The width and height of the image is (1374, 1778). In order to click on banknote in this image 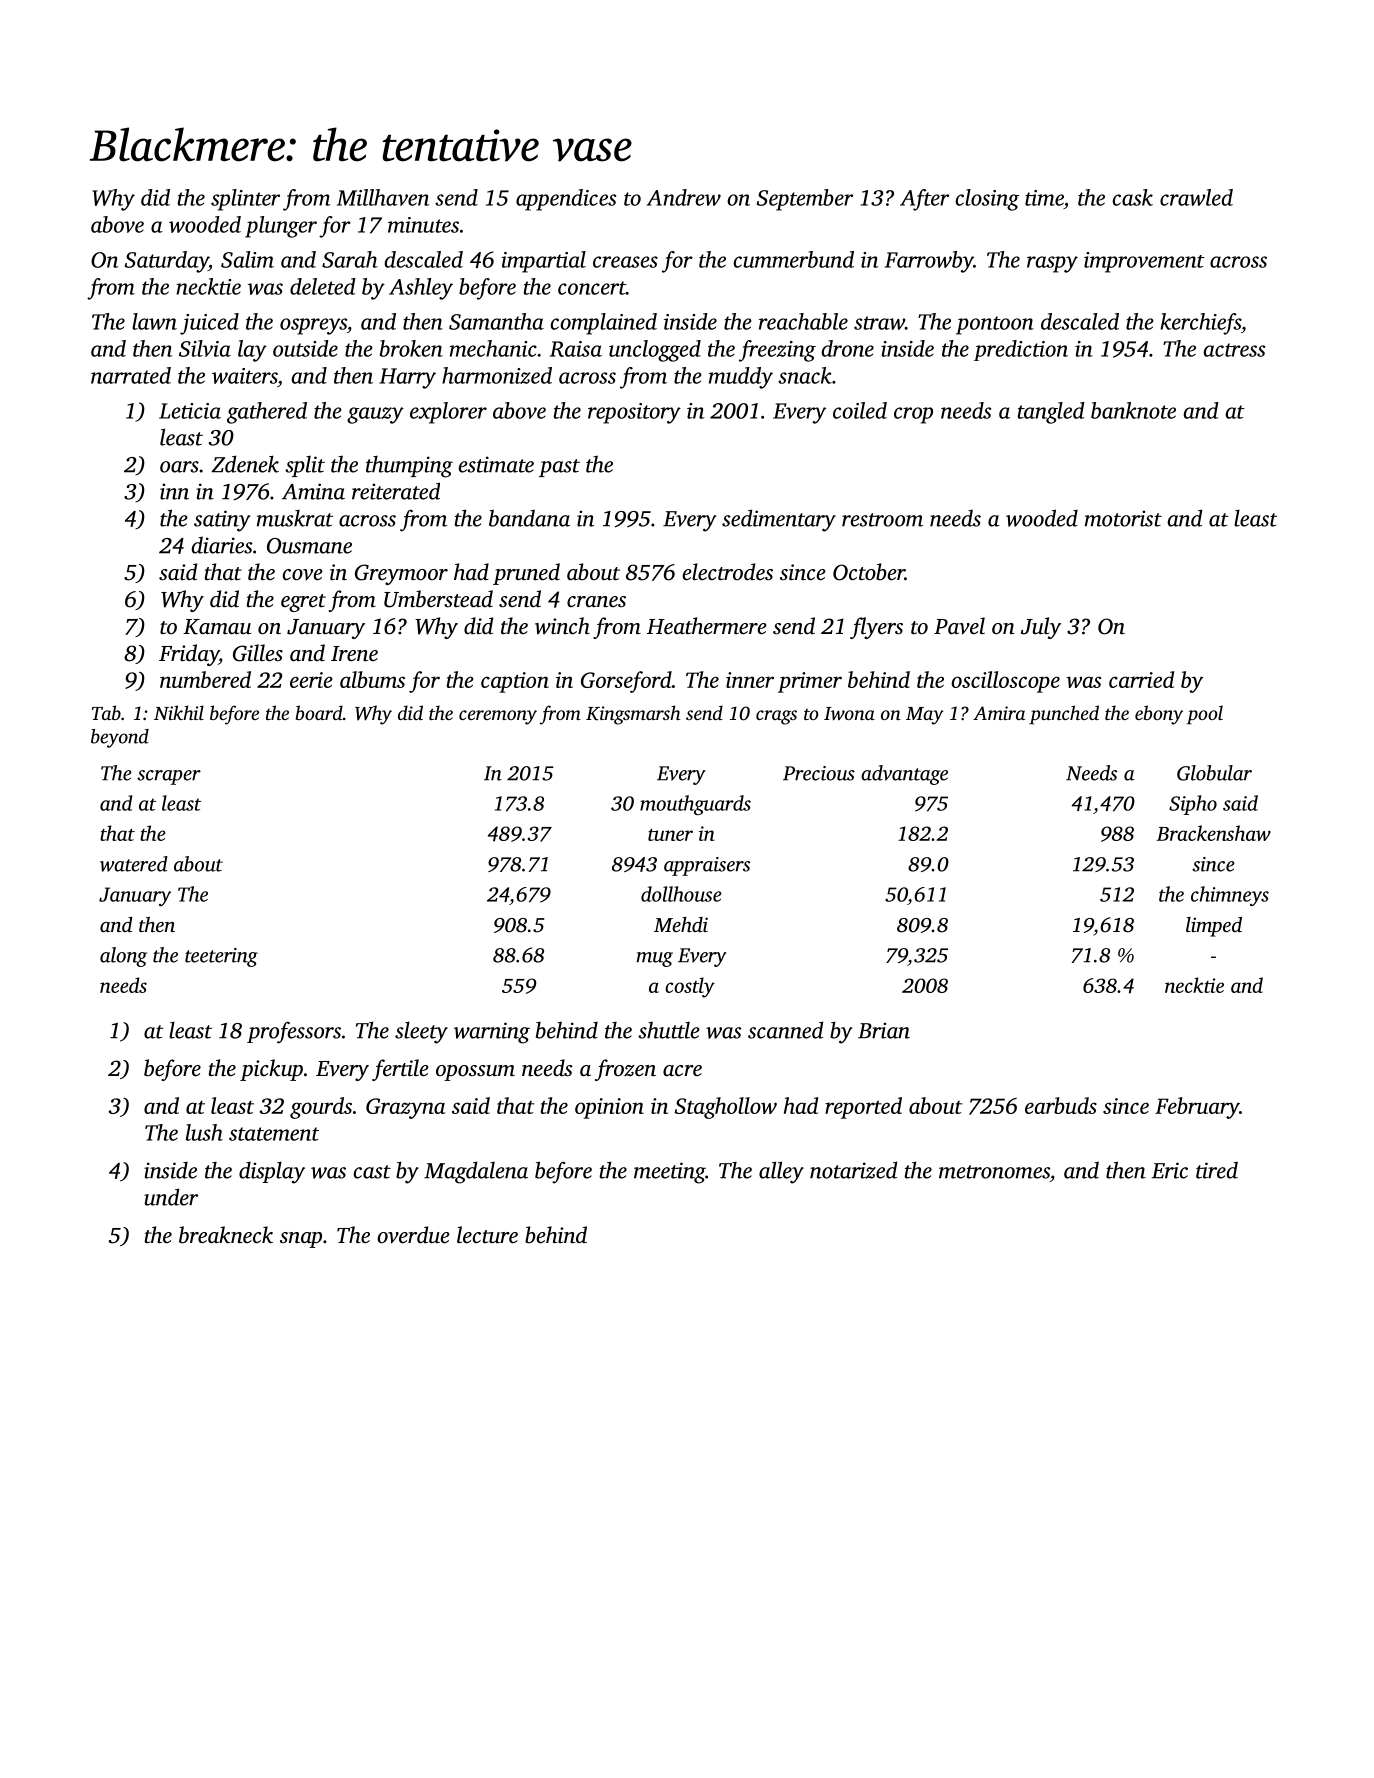, I will do `click(1133, 410)`.
